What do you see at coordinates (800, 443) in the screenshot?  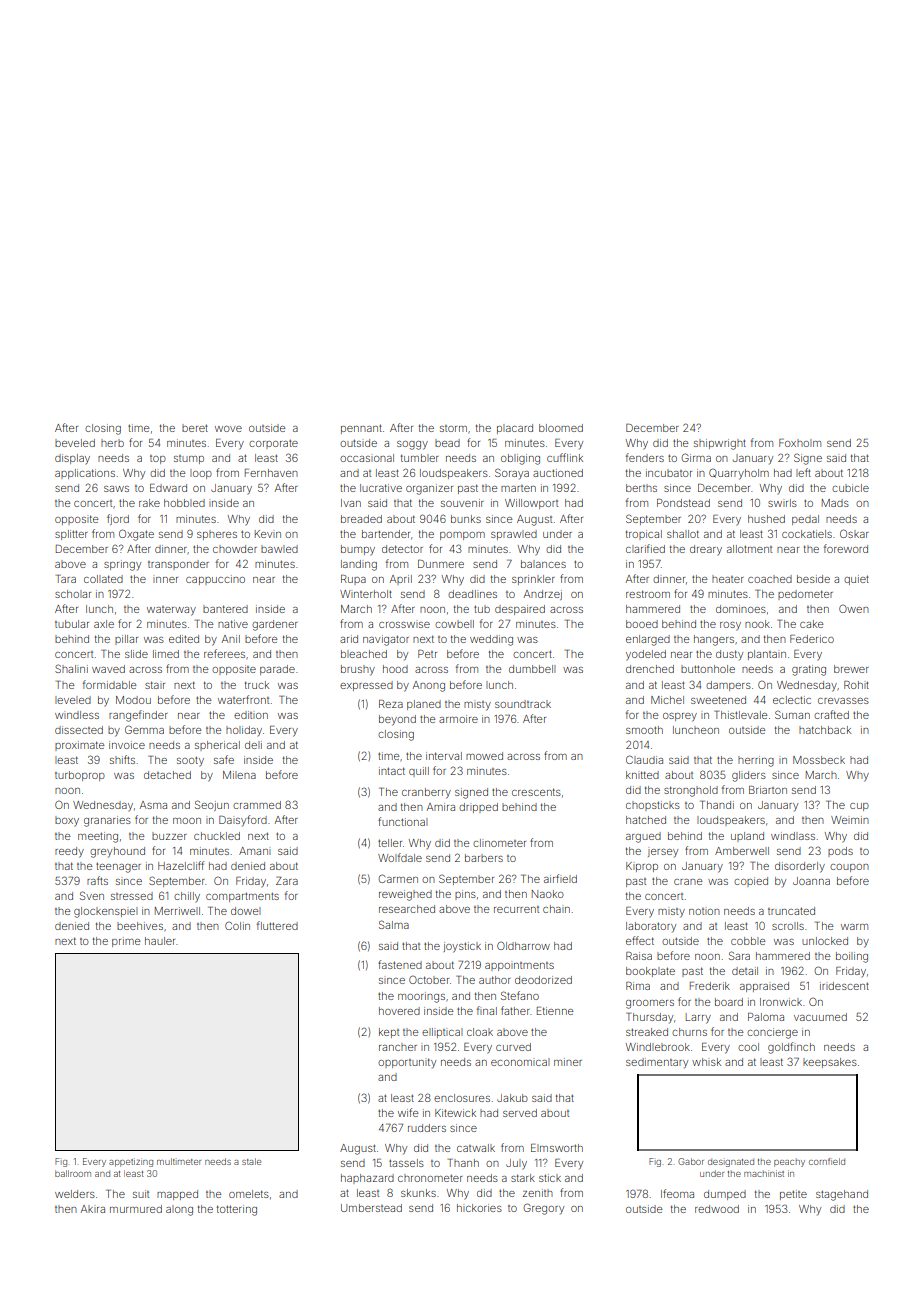 I see `Foxholm` at bounding box center [800, 443].
